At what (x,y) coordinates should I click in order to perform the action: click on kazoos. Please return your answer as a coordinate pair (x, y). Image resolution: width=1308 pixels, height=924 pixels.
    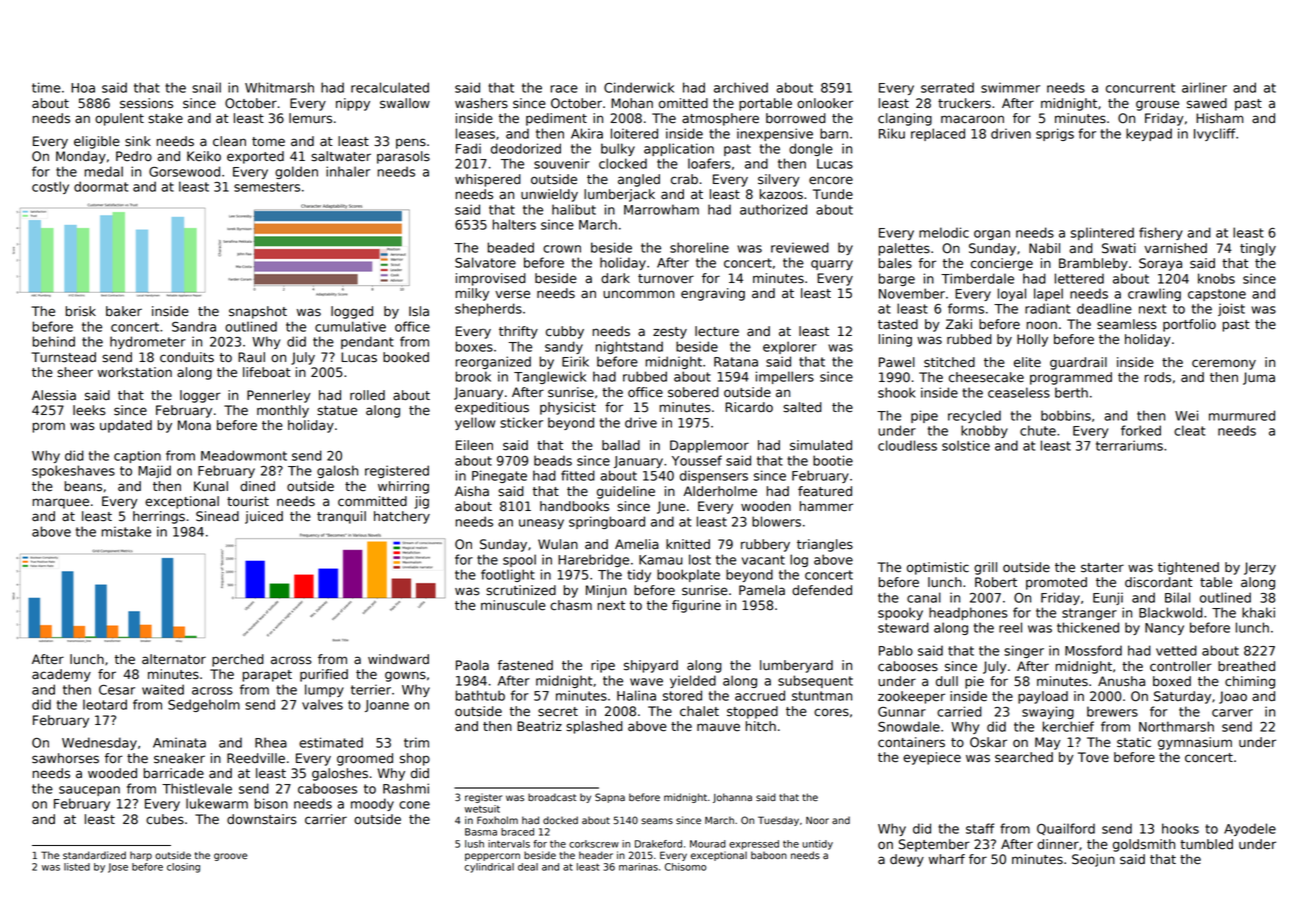
    Looking at the image, I should click on (781, 194).
